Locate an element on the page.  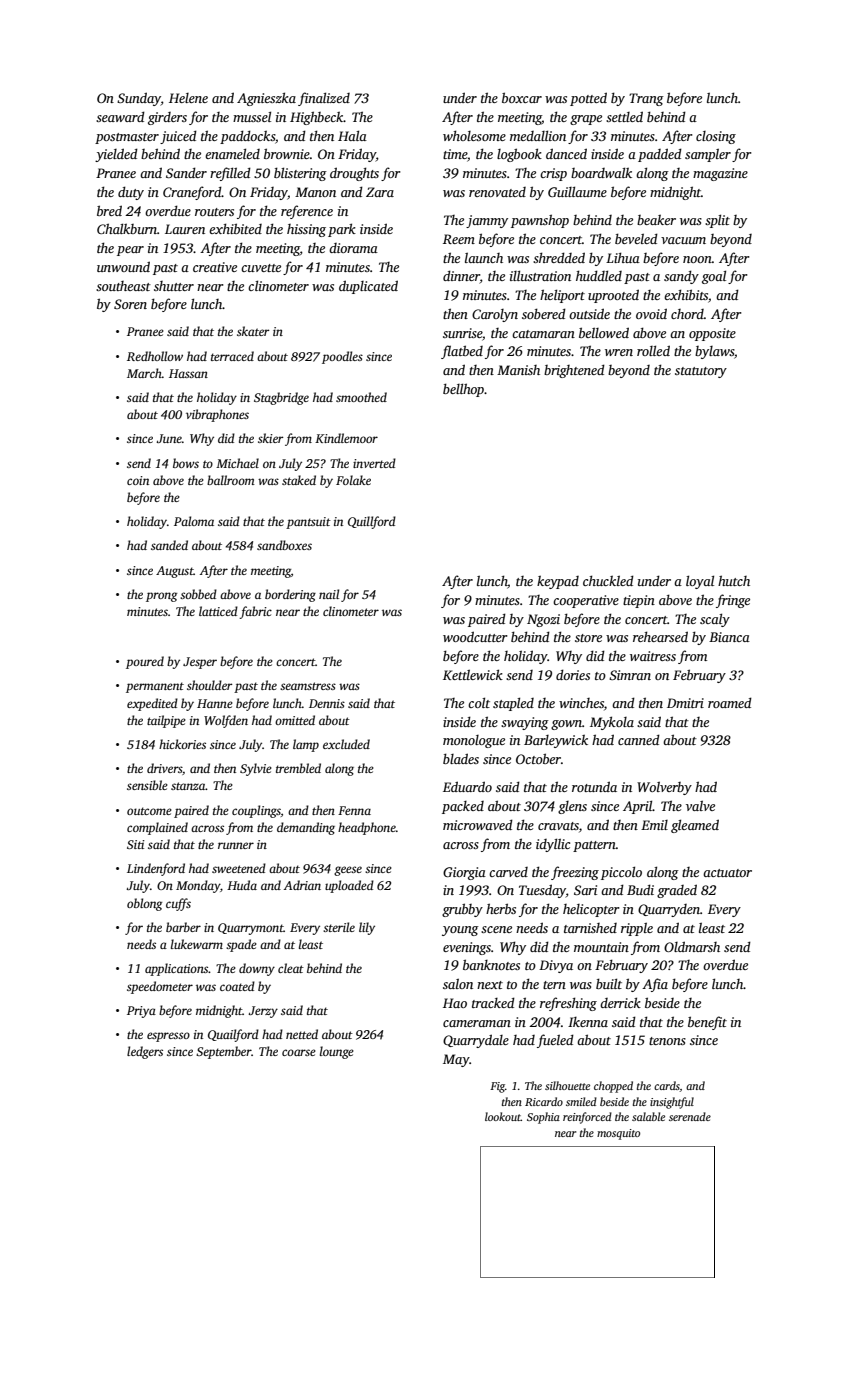
espresso is located at coordinates (168, 1037).
